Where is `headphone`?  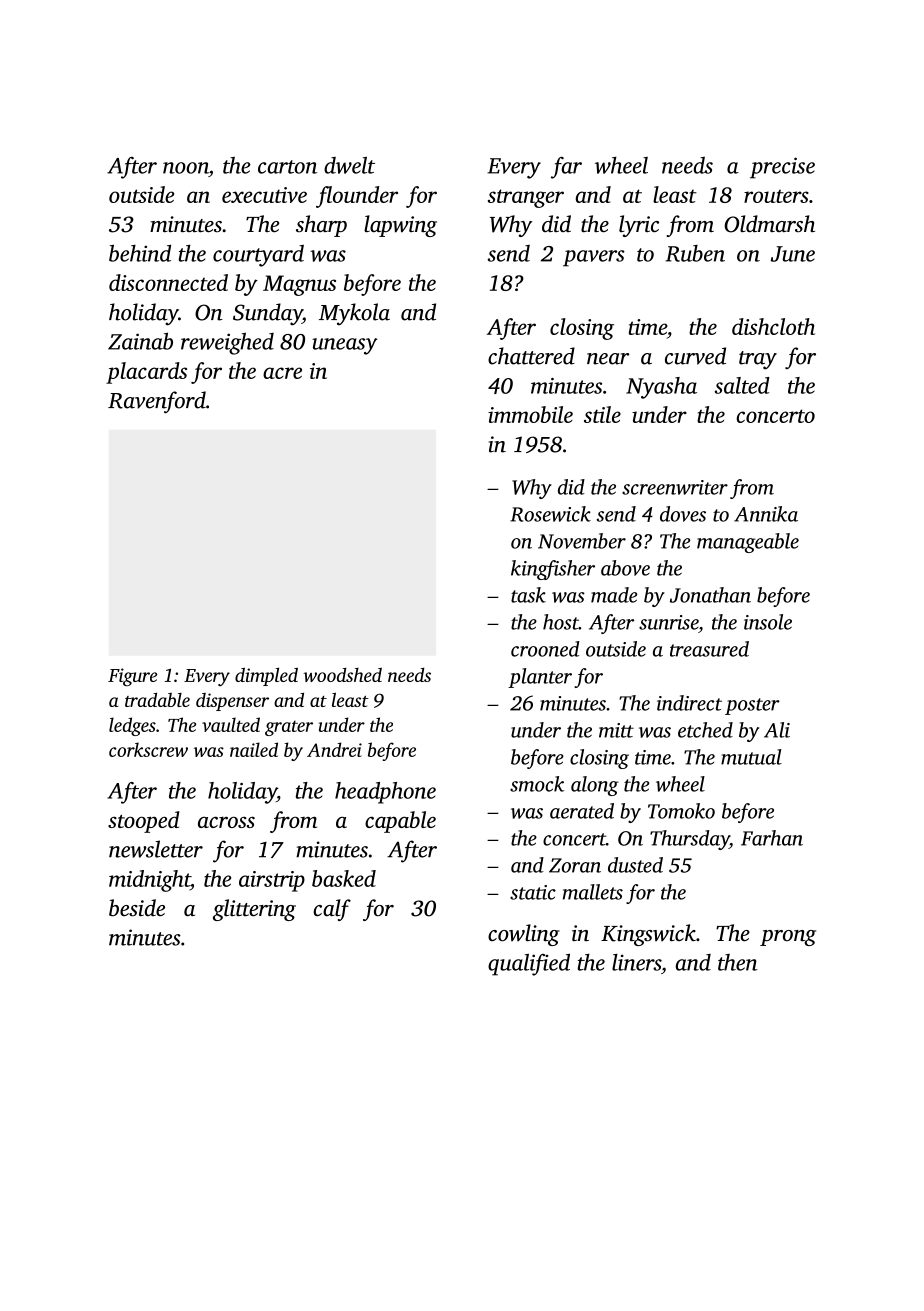
headphone is located at coordinates (385, 793).
